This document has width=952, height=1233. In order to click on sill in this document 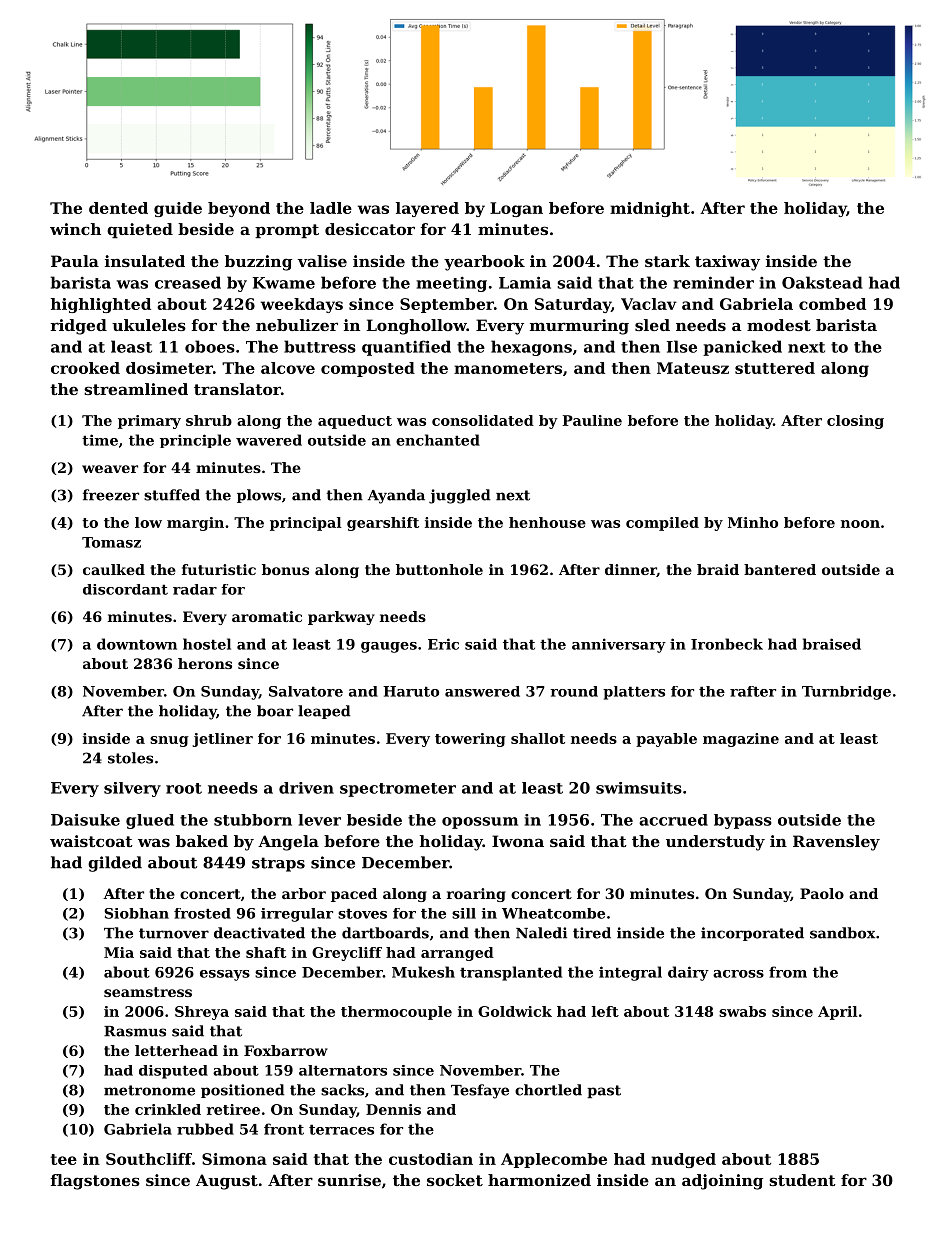, I will do `click(464, 913)`.
